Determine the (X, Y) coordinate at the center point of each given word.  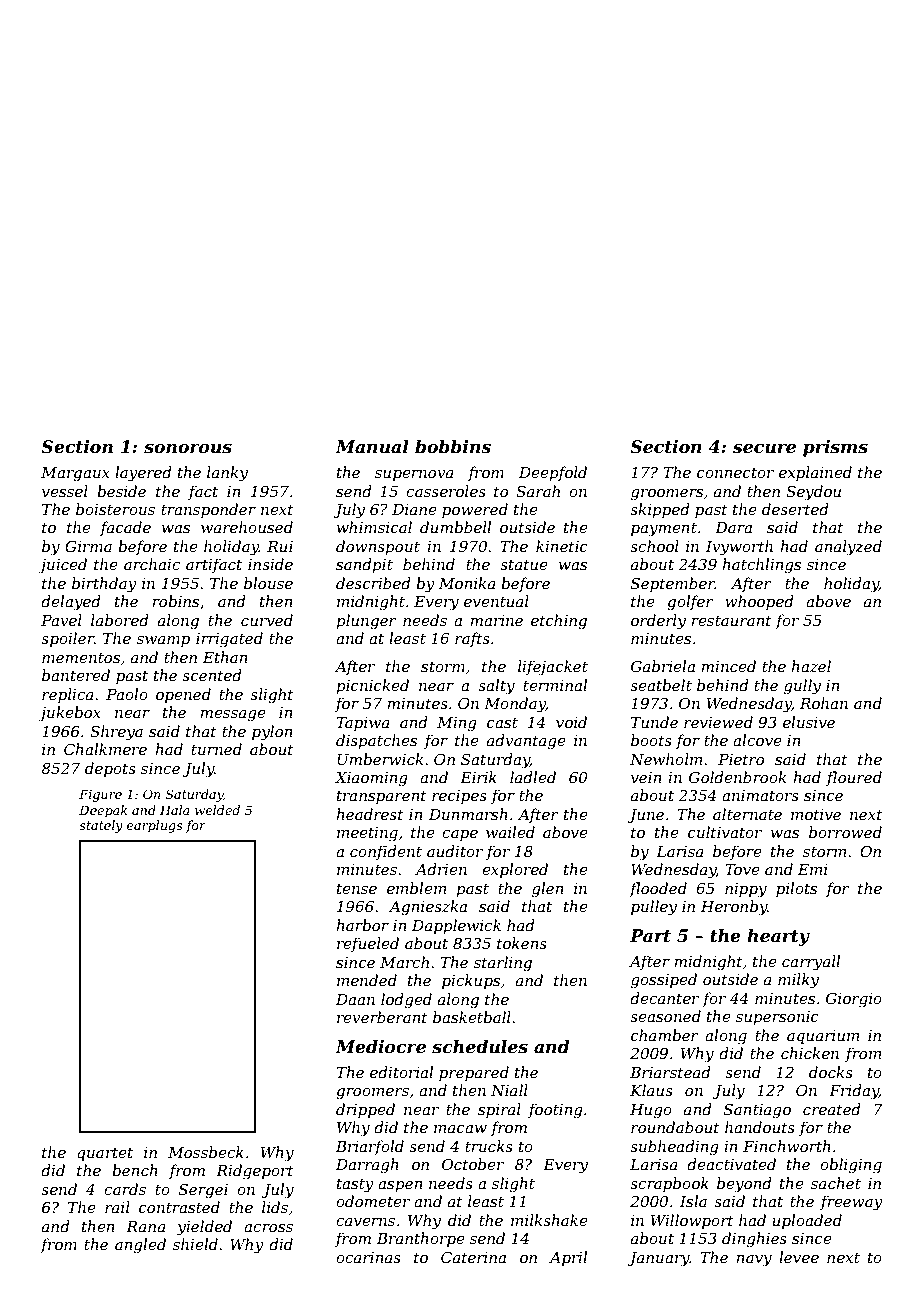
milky (798, 981)
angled (140, 1246)
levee (799, 1257)
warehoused (247, 527)
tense (357, 888)
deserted (795, 509)
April (568, 1258)
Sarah (538, 491)
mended (367, 980)
